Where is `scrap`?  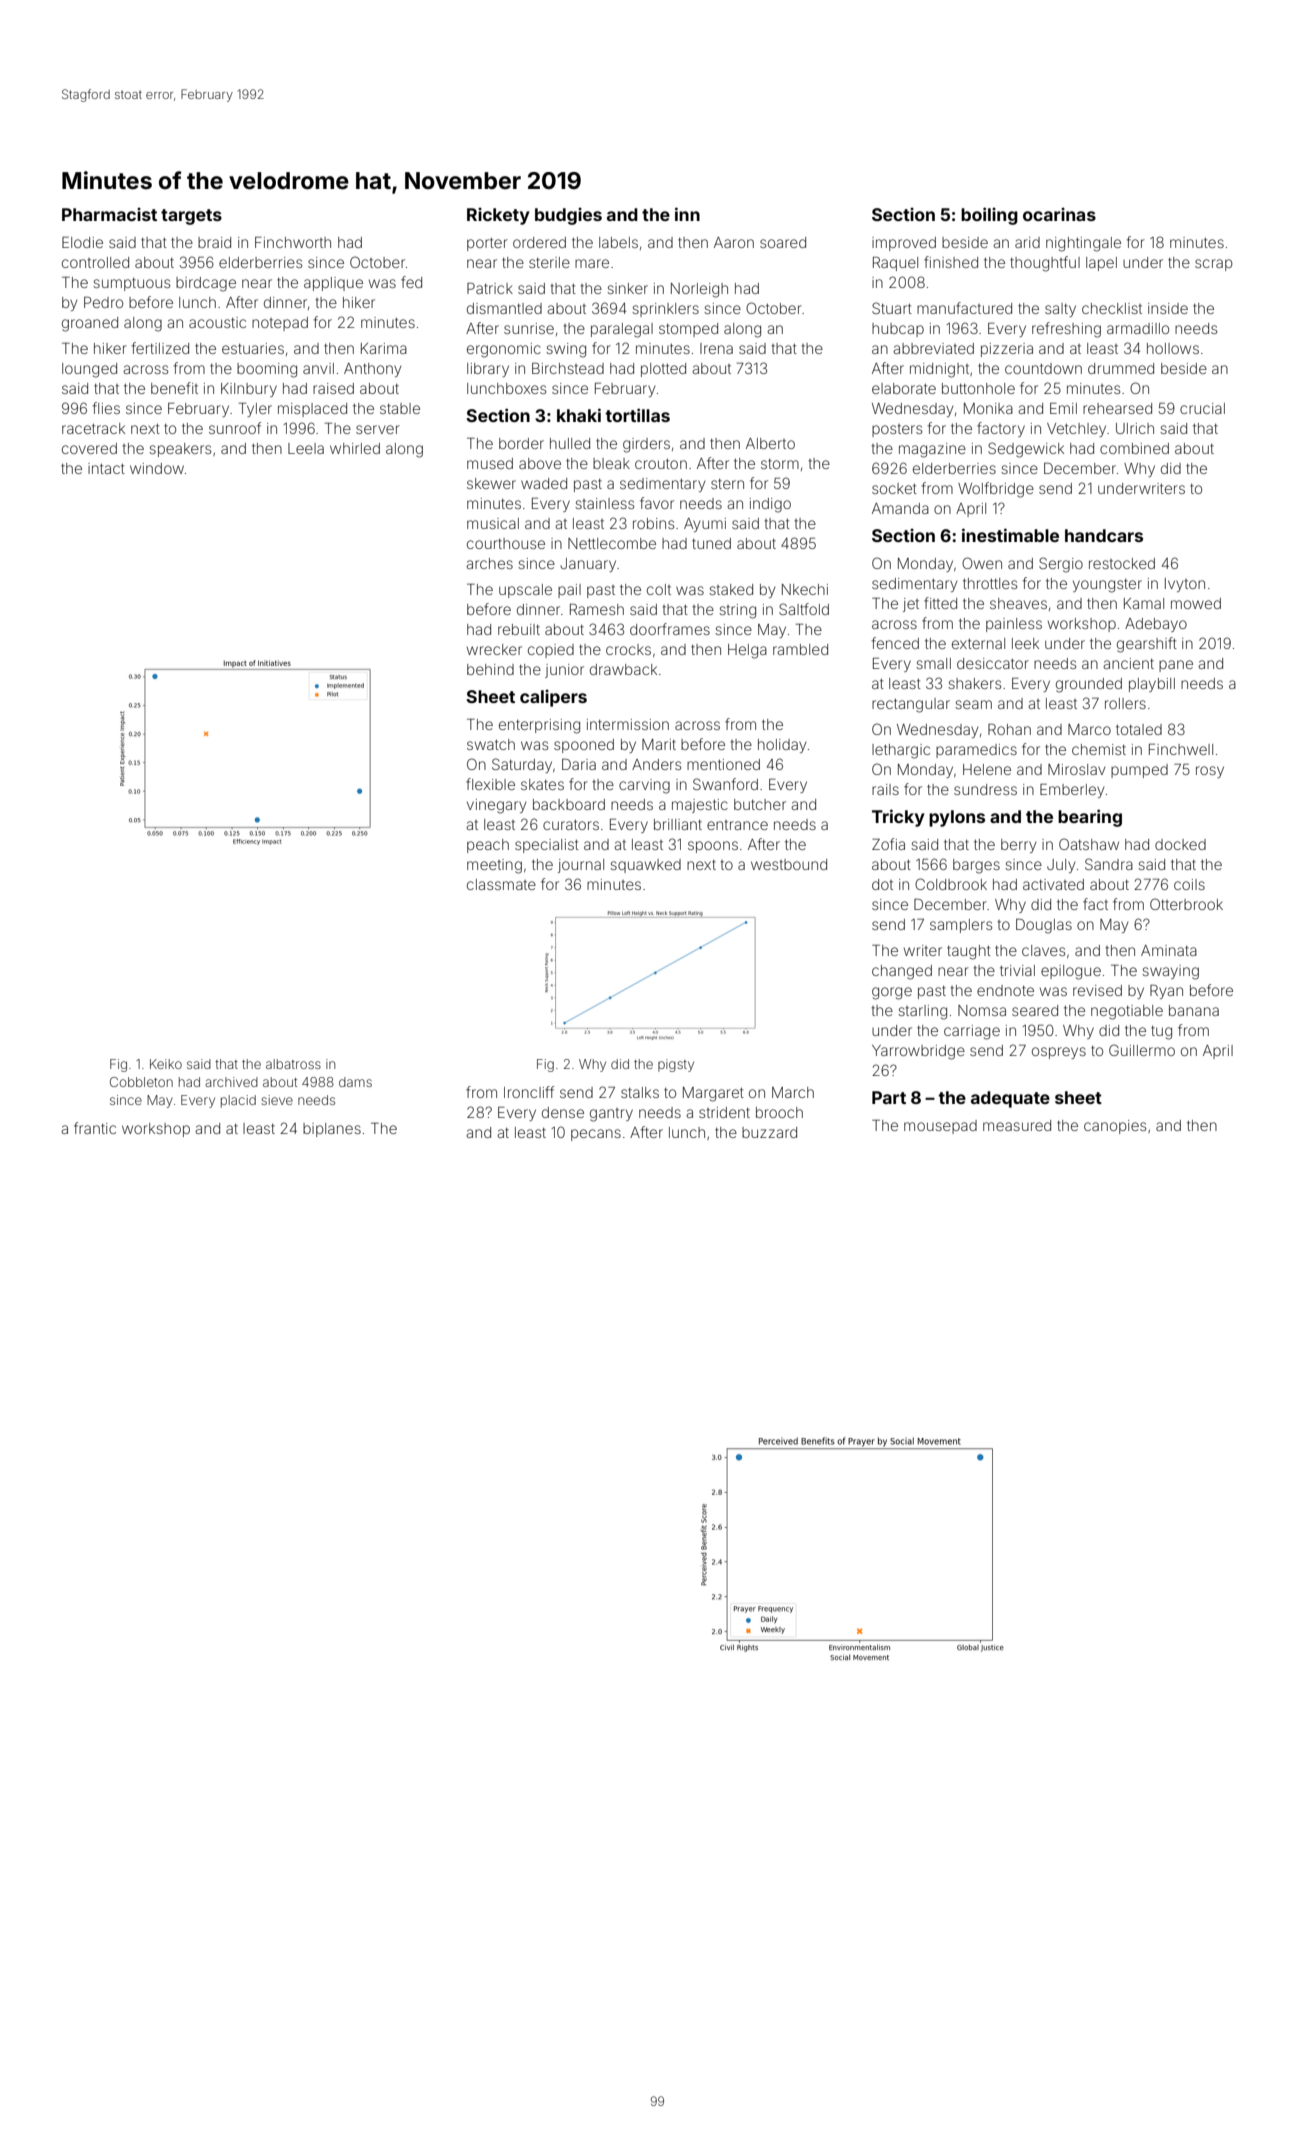
scrap is located at coordinates (1214, 265).
